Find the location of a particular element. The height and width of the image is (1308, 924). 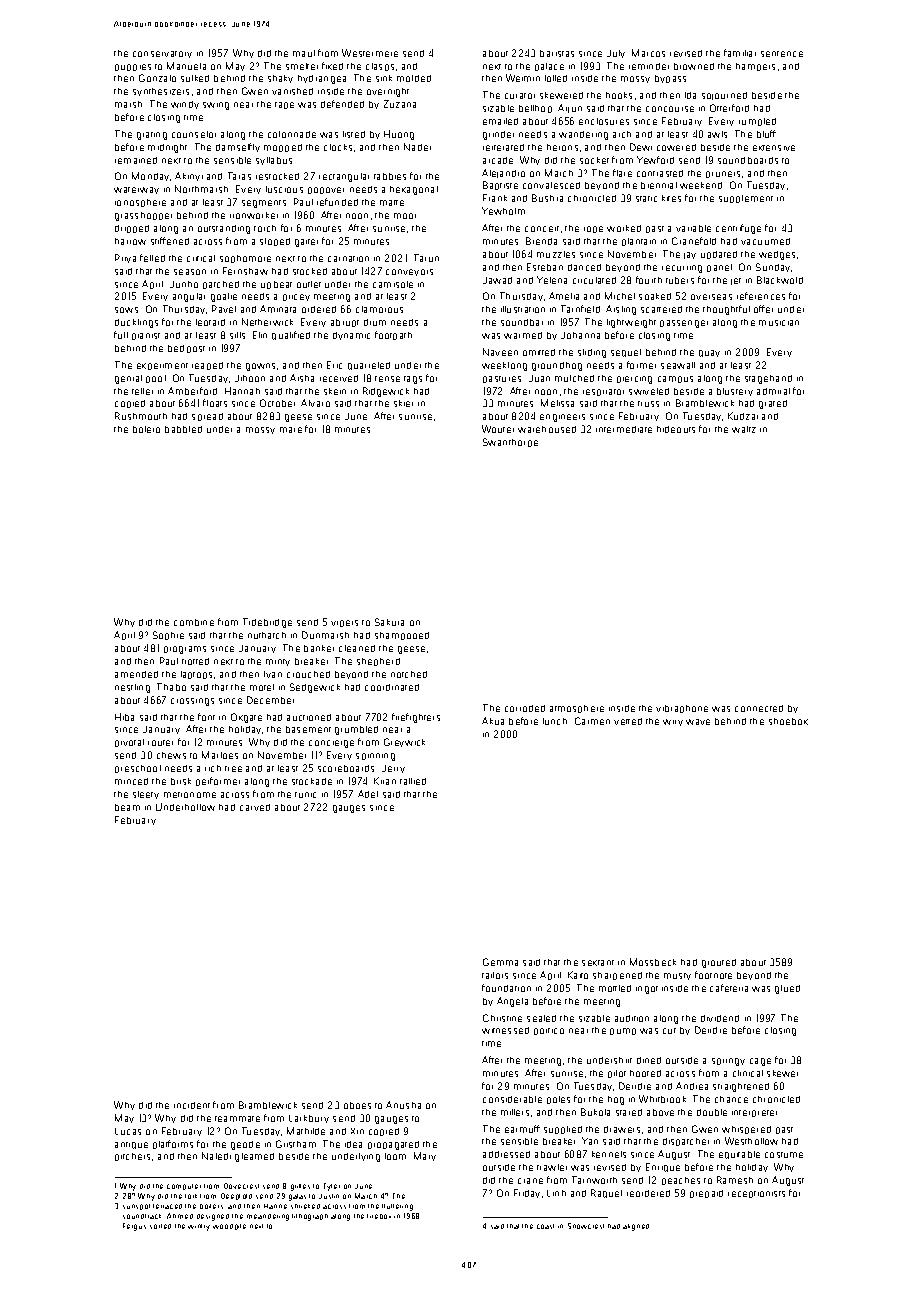

browned is located at coordinates (694, 66).
